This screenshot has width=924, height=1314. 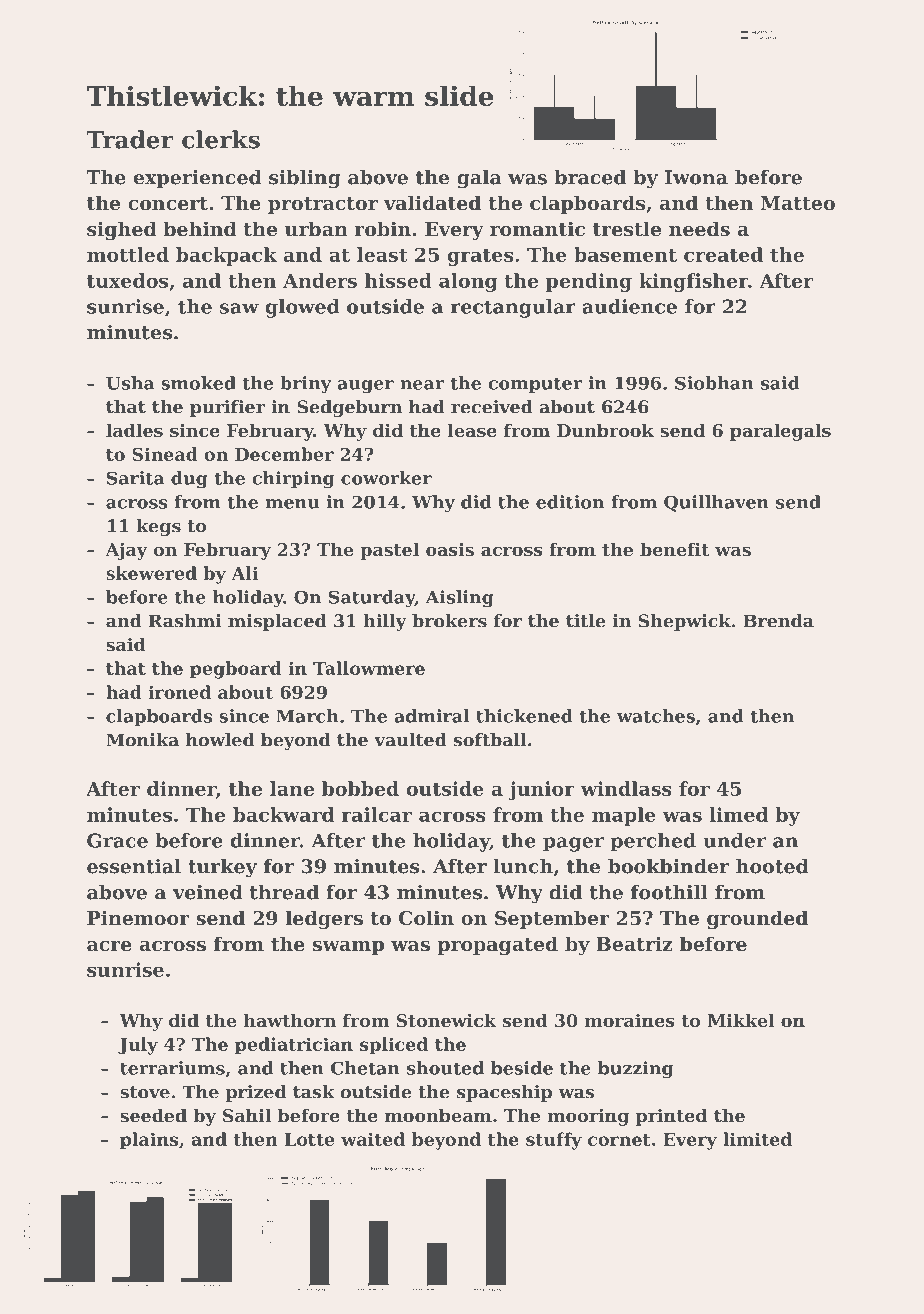 I want to click on spliced, so click(x=394, y=1046).
